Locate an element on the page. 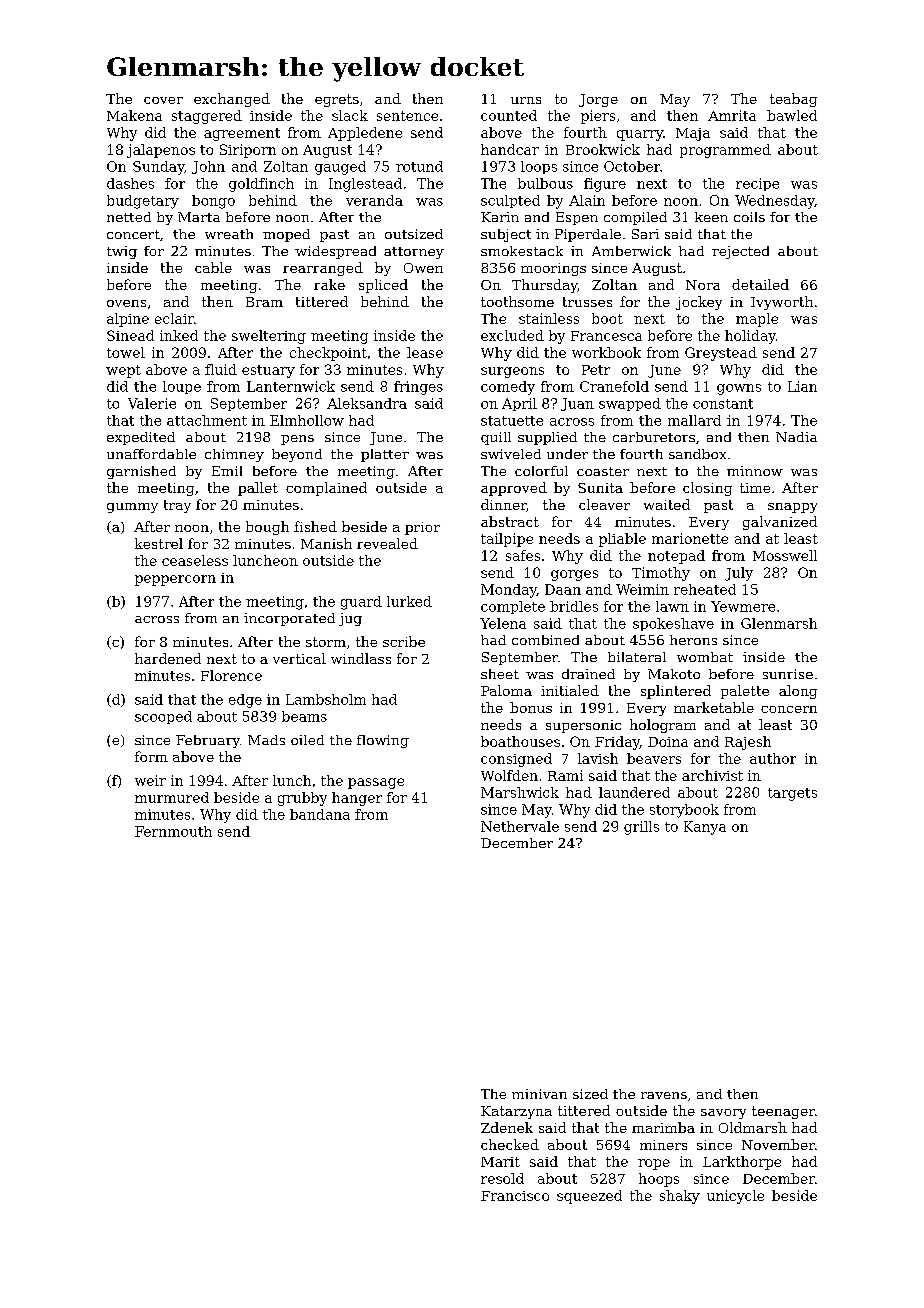 The height and width of the image is (1308, 924). Jorge is located at coordinates (598, 100).
